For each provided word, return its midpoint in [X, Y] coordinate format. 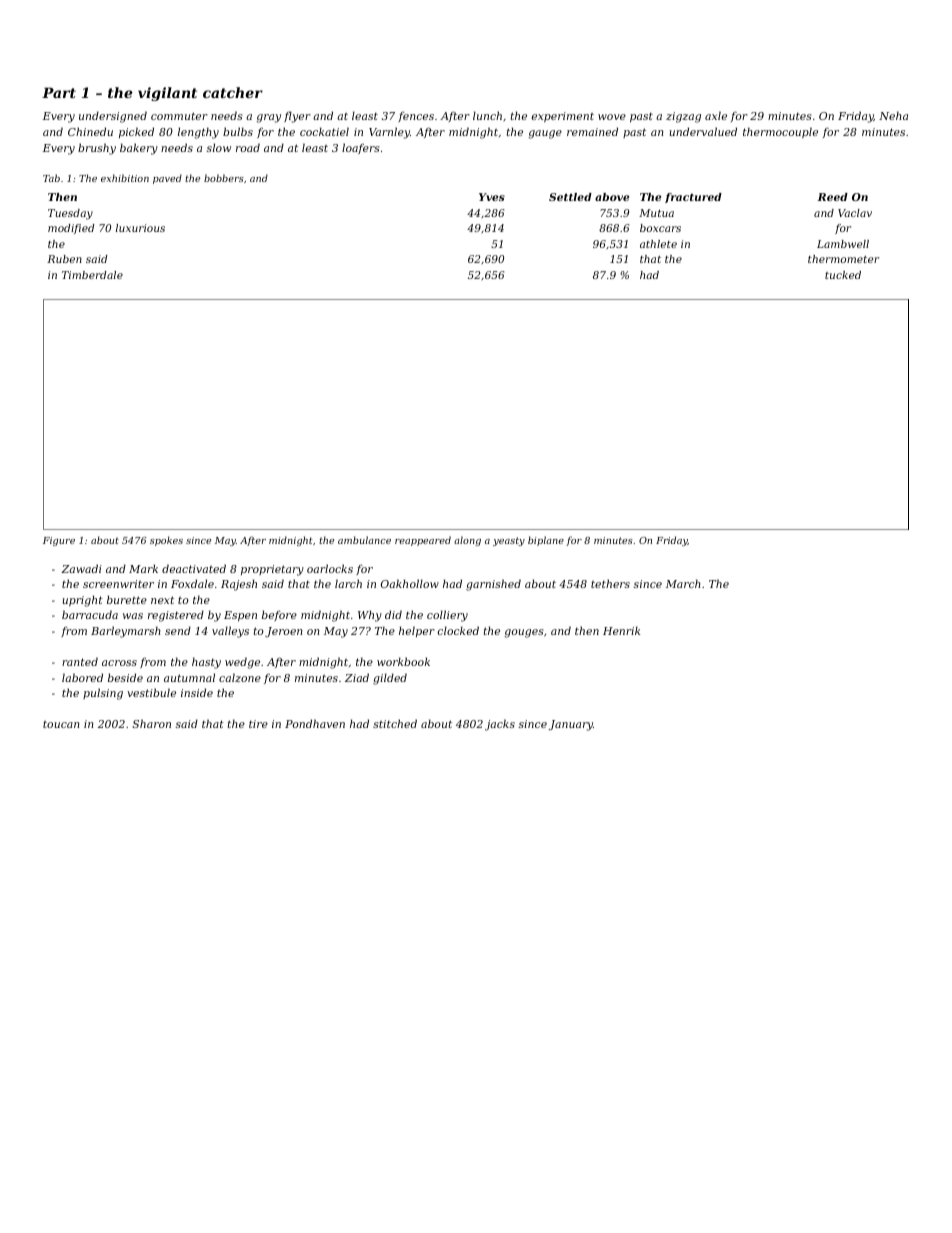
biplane [546, 541]
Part [59, 92]
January [570, 725]
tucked [843, 275]
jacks [500, 725]
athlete [658, 244]
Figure [59, 541]
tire [258, 724]
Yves [492, 197]
